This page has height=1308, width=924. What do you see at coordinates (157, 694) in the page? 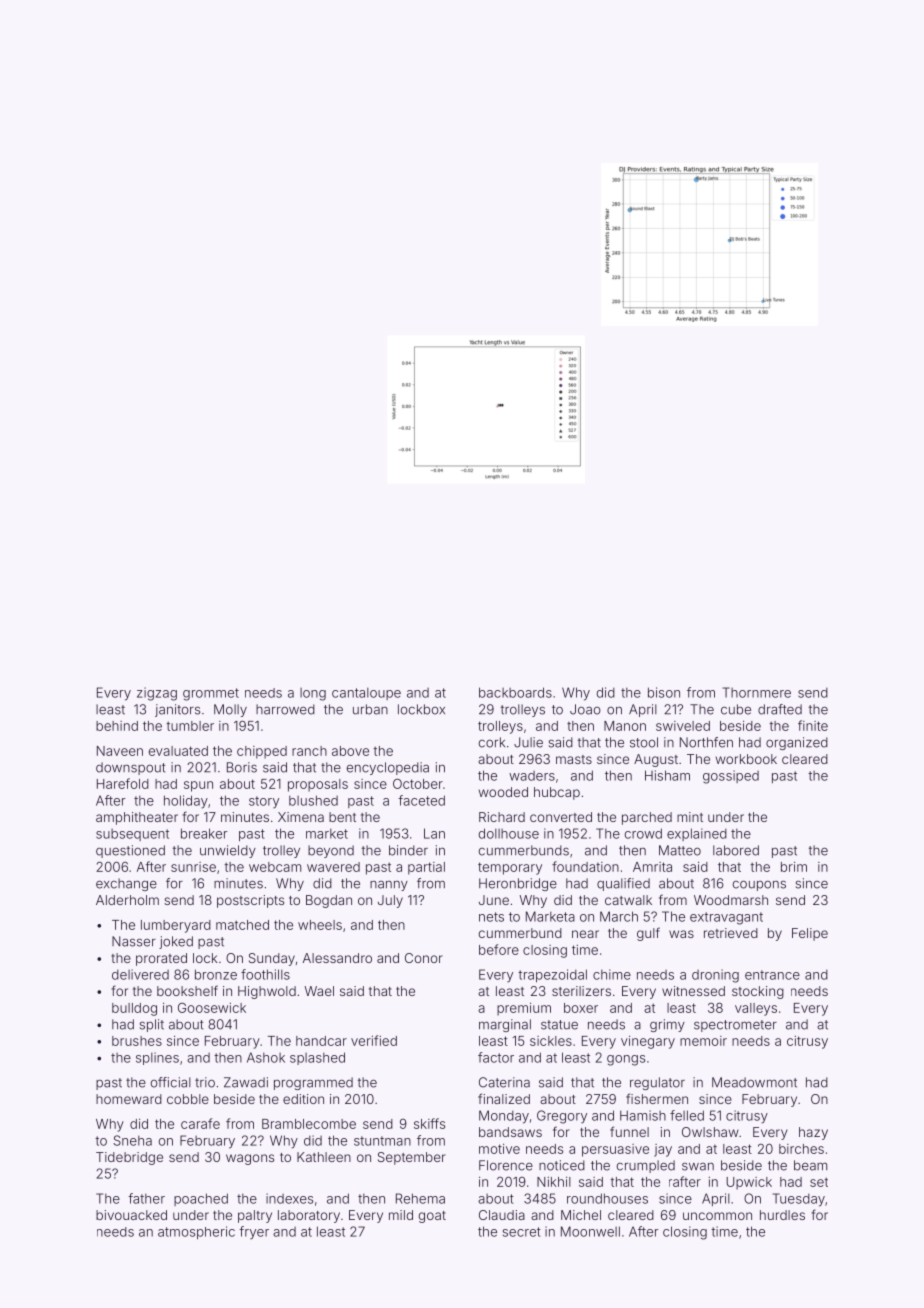
I see `zigzag` at bounding box center [157, 694].
